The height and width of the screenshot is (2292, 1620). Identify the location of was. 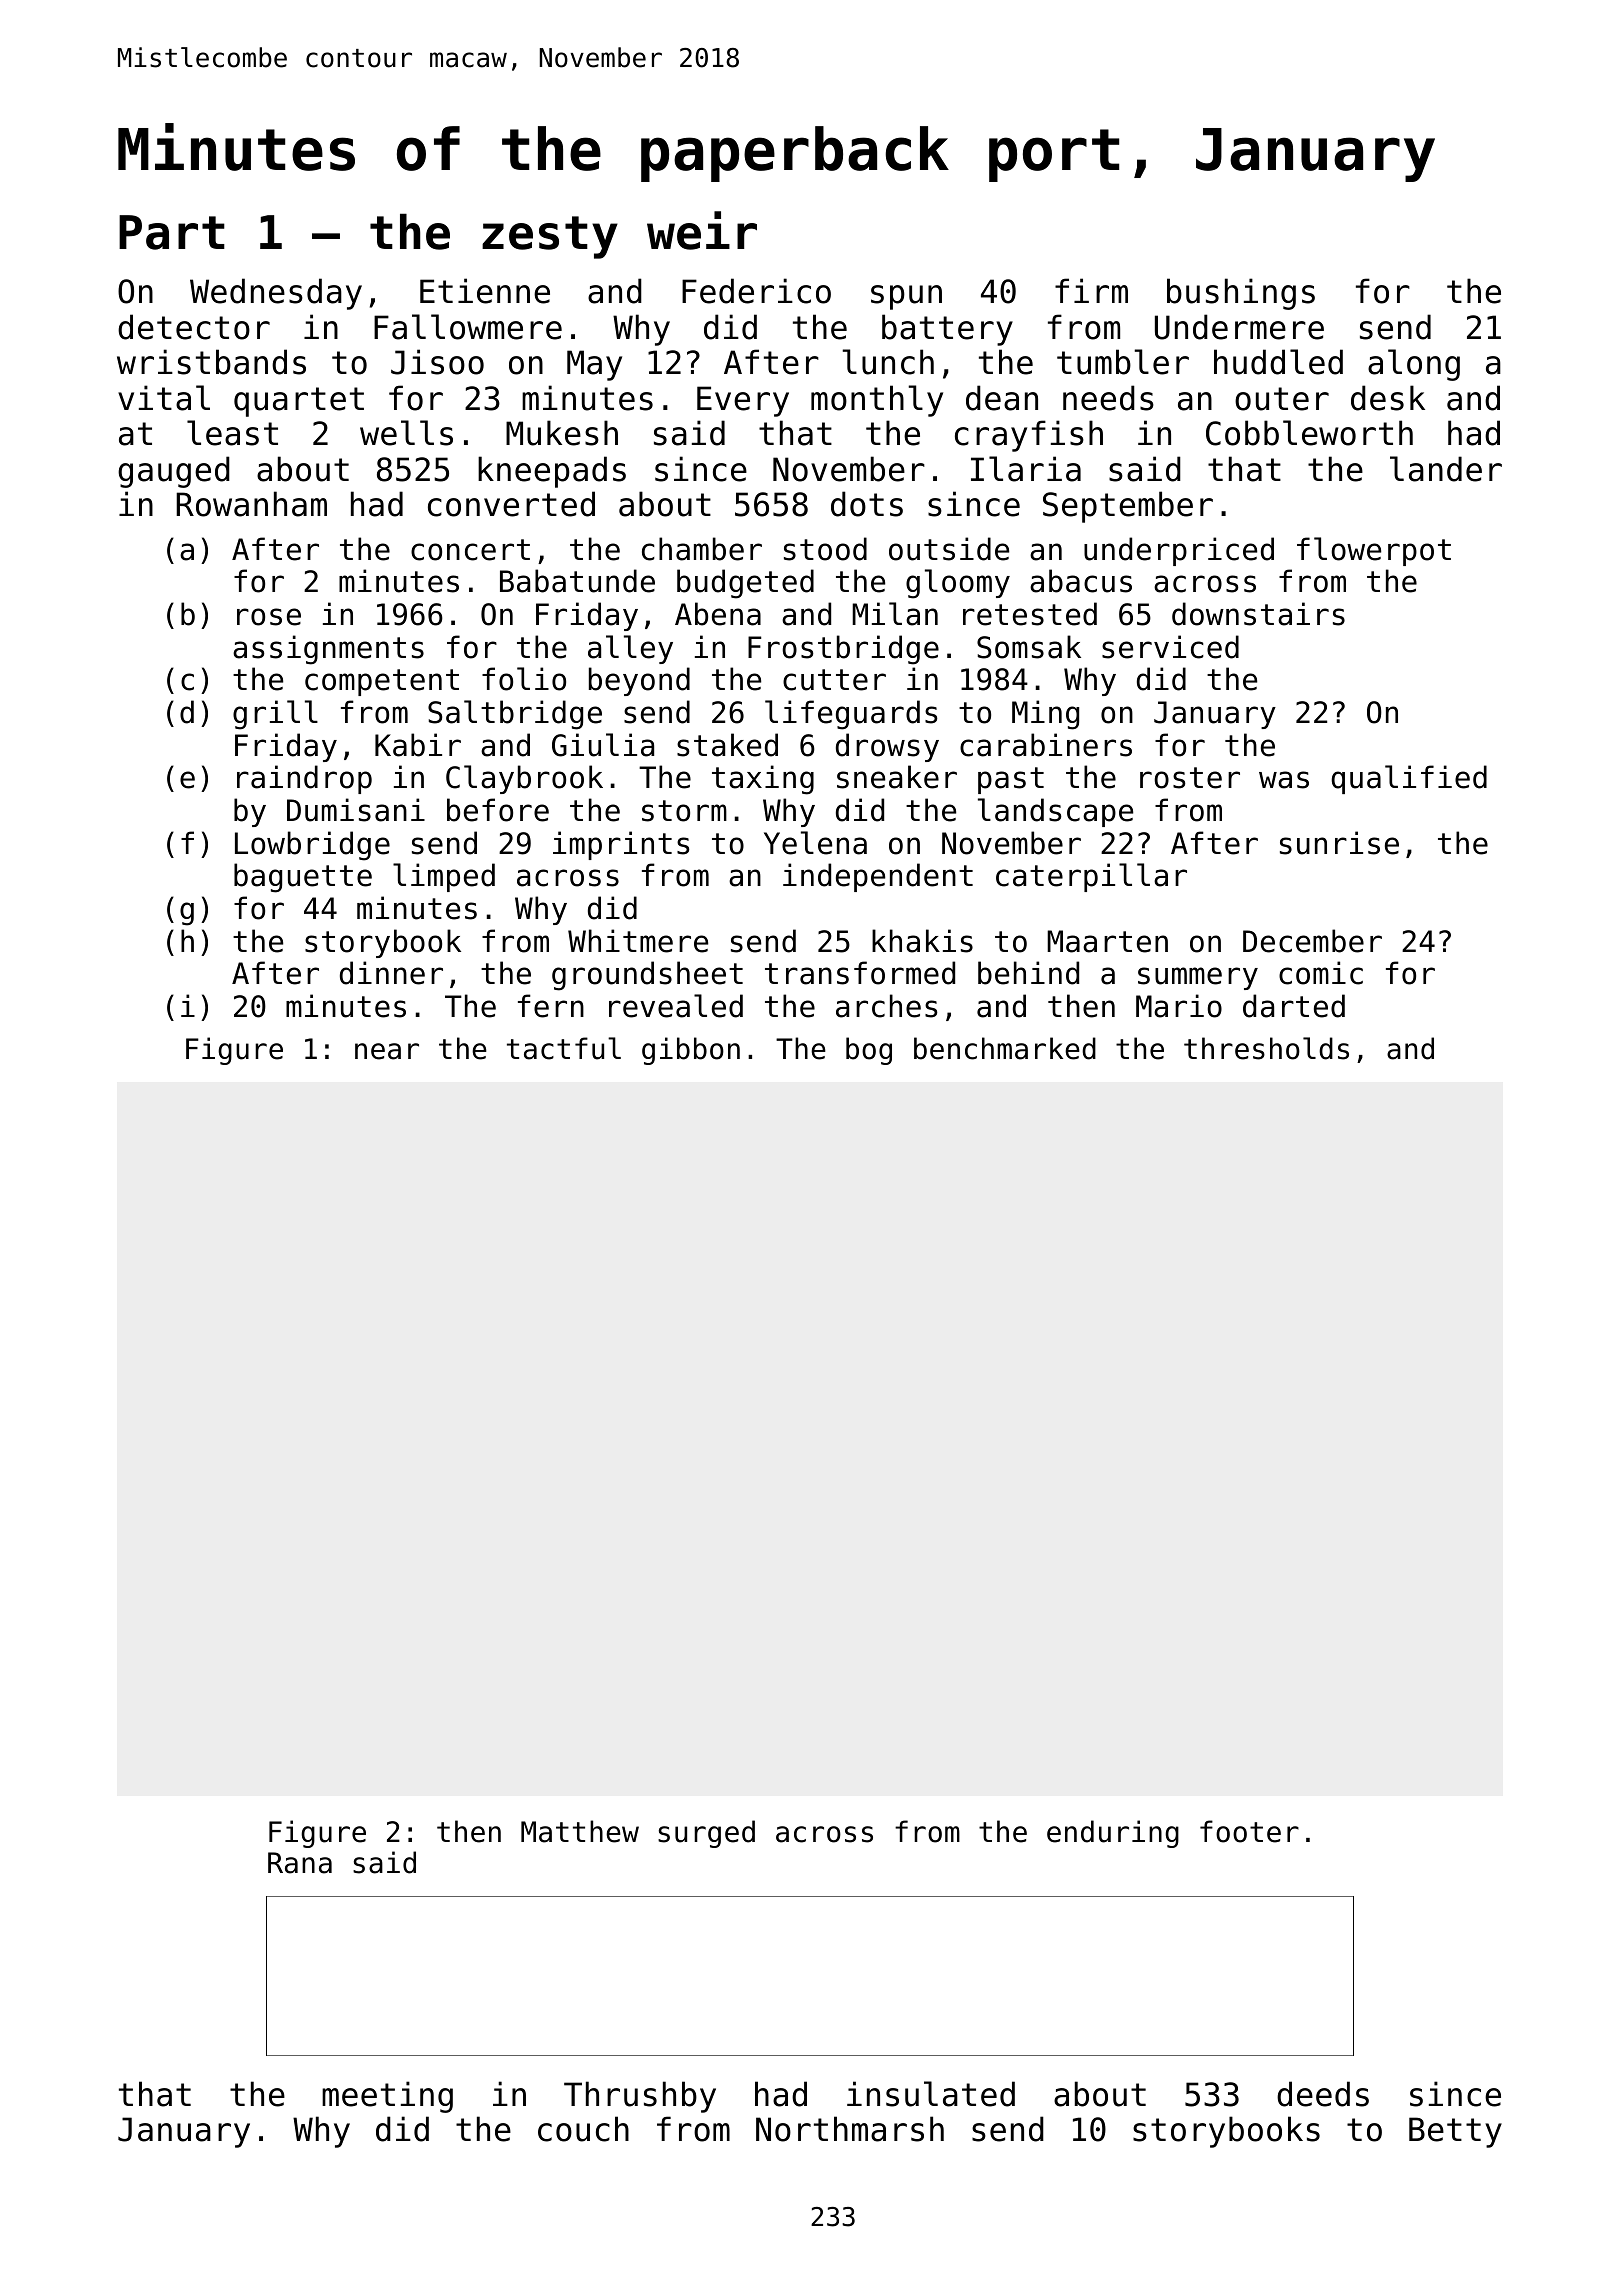
(1284, 780).
